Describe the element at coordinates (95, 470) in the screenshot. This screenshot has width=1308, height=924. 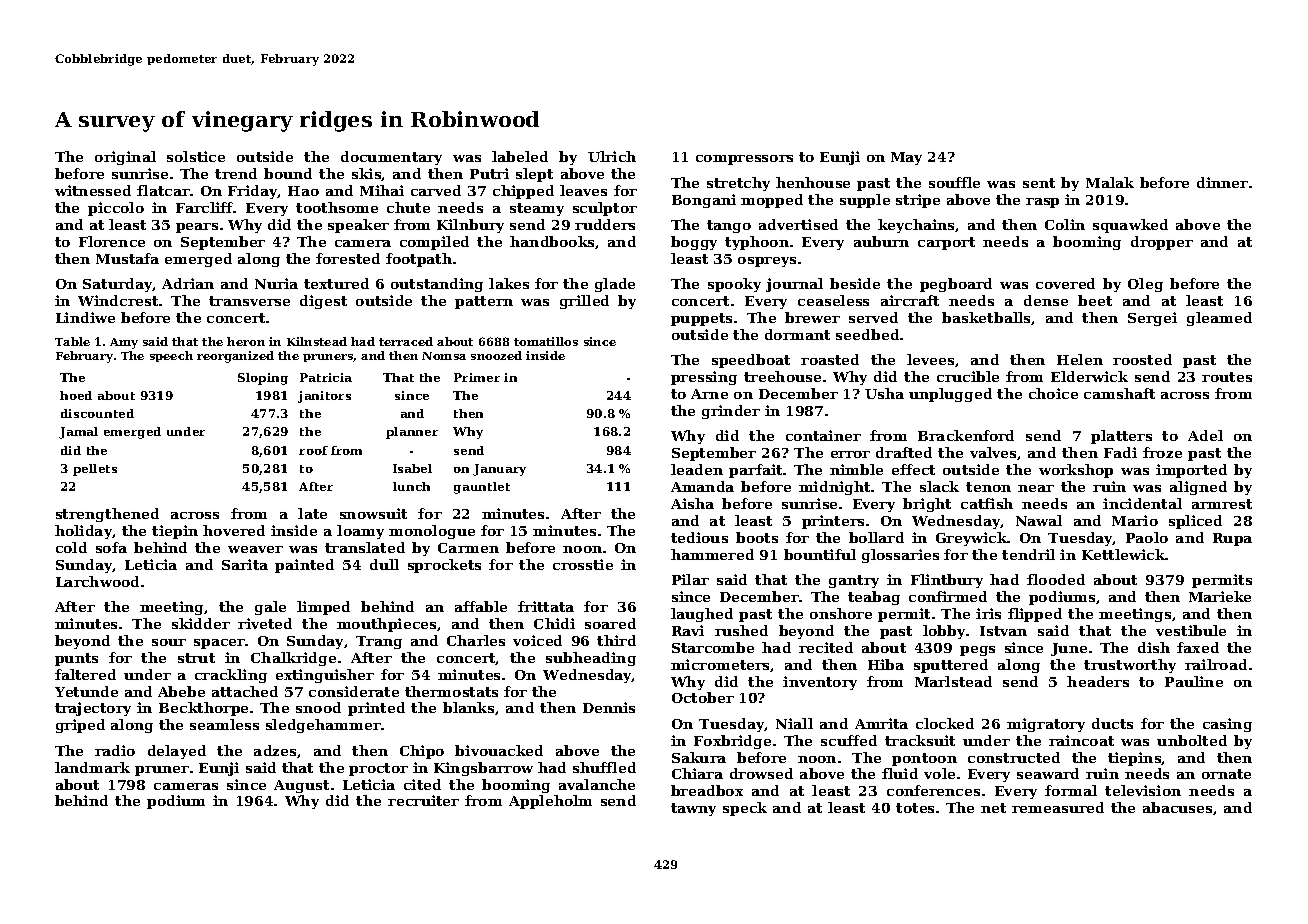
I see `pellets` at that location.
